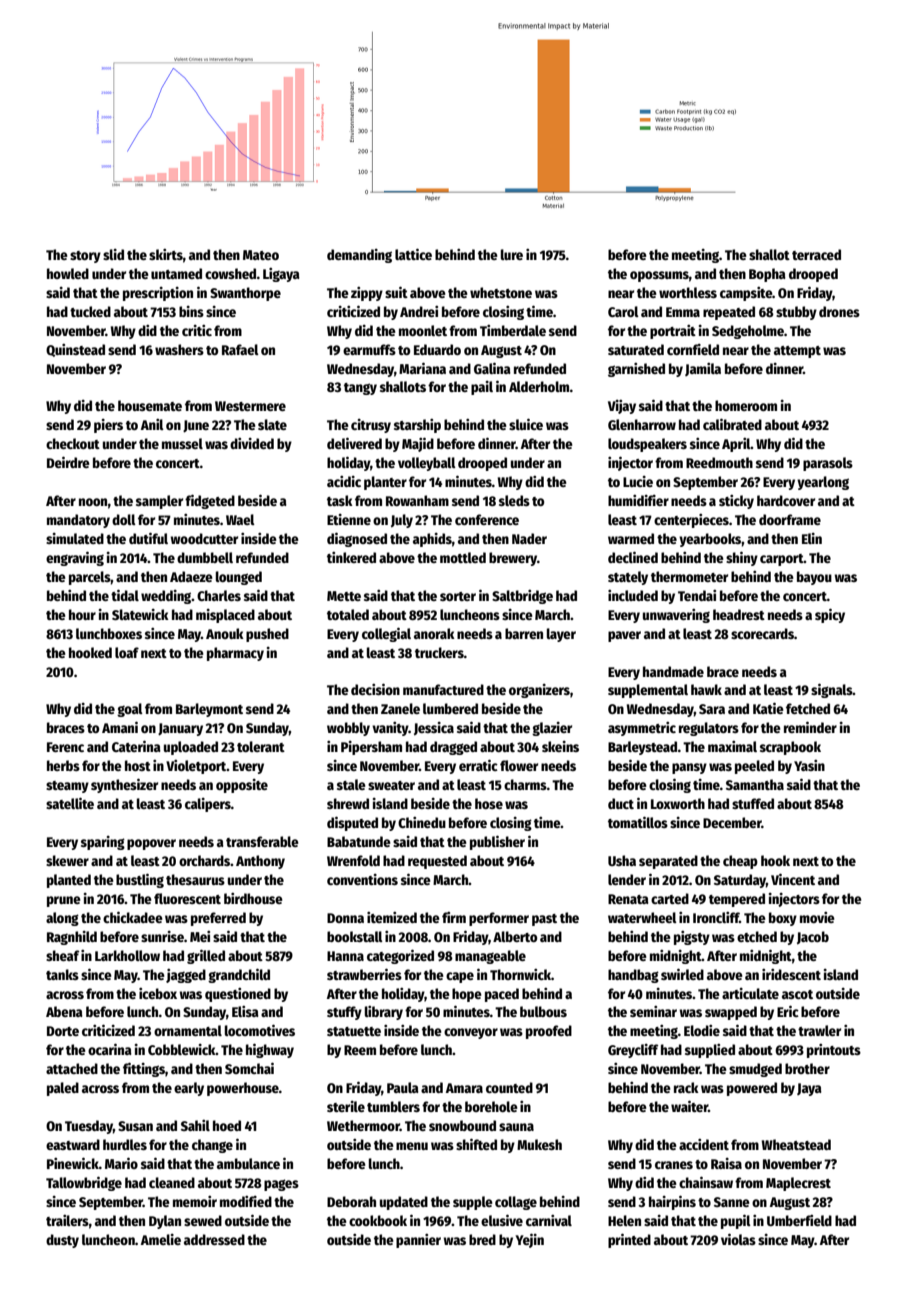  Describe the element at coordinates (62, 1241) in the screenshot. I see `dusty` at that location.
